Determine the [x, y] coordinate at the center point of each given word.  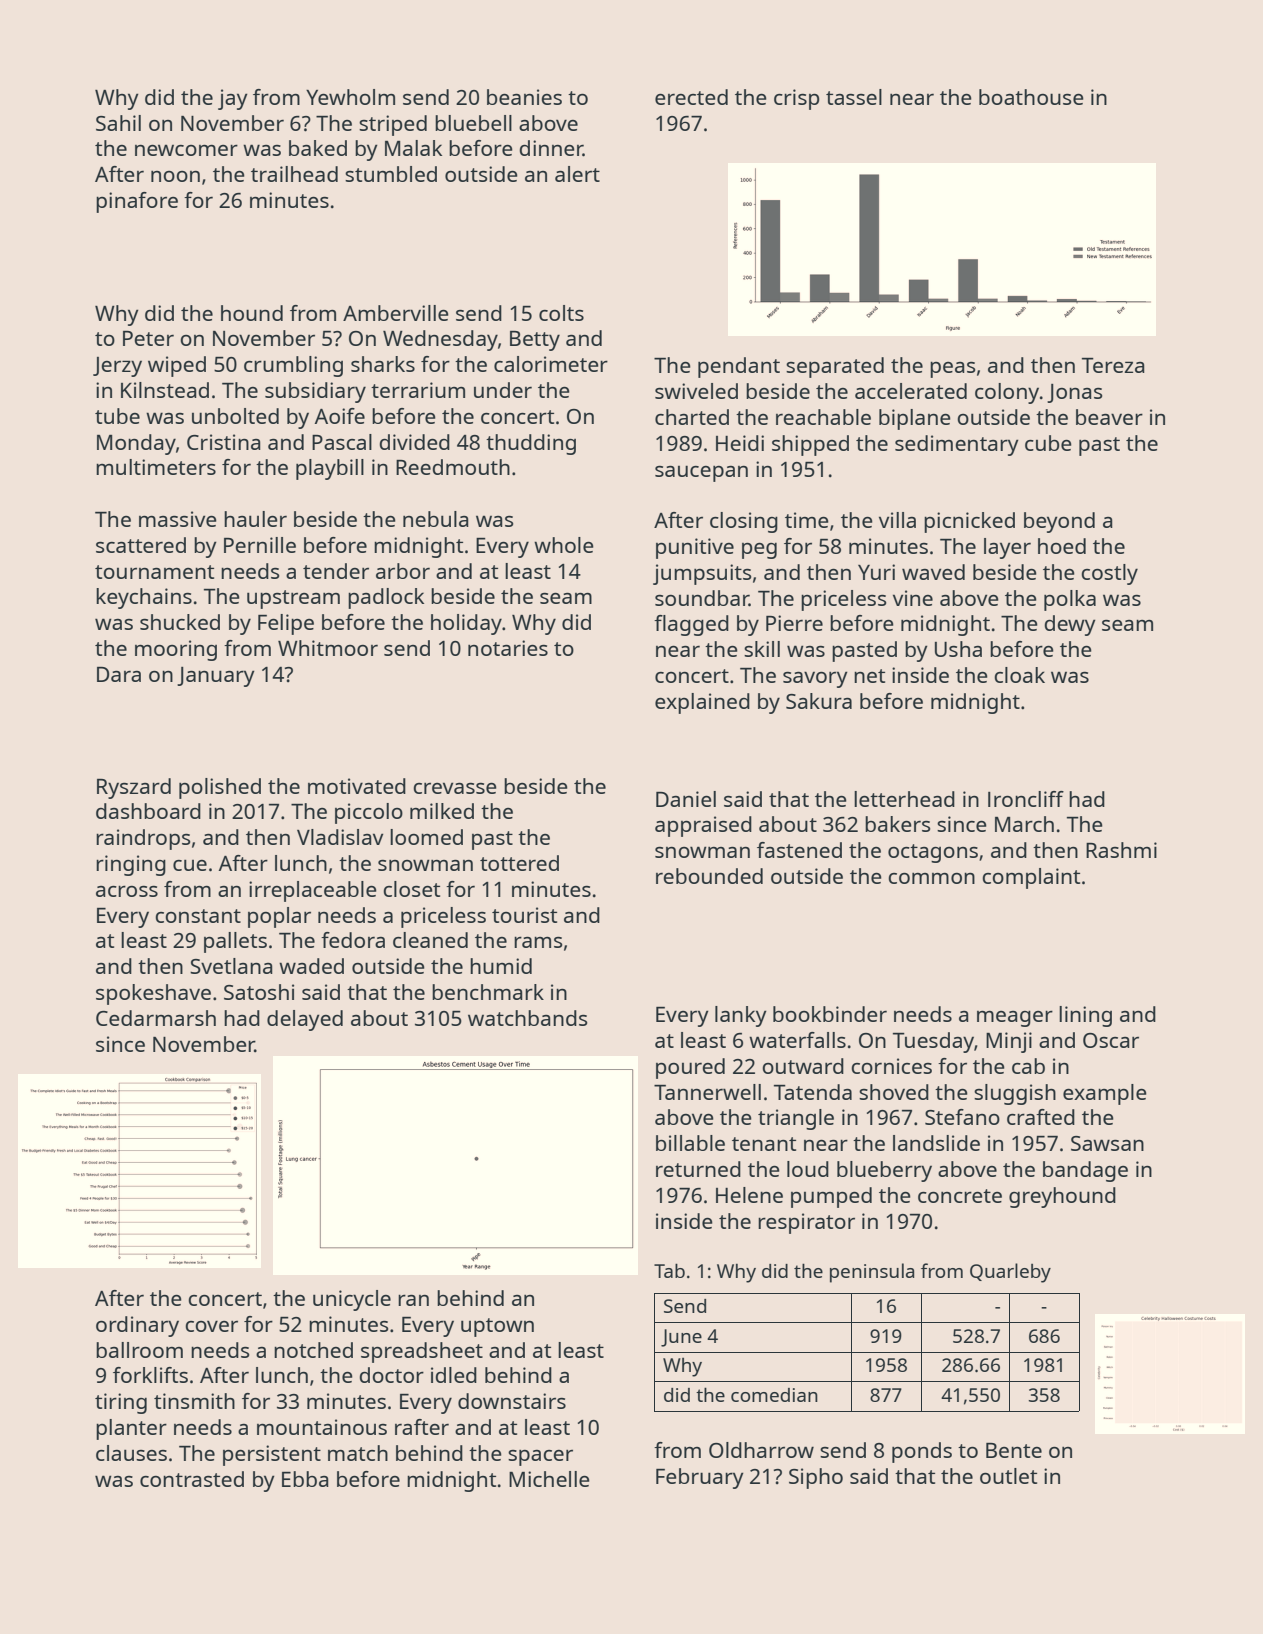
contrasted [192, 1479]
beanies [524, 97]
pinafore [137, 202]
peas [952, 369]
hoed [1062, 546]
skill [762, 649]
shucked [180, 622]
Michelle [549, 1479]
